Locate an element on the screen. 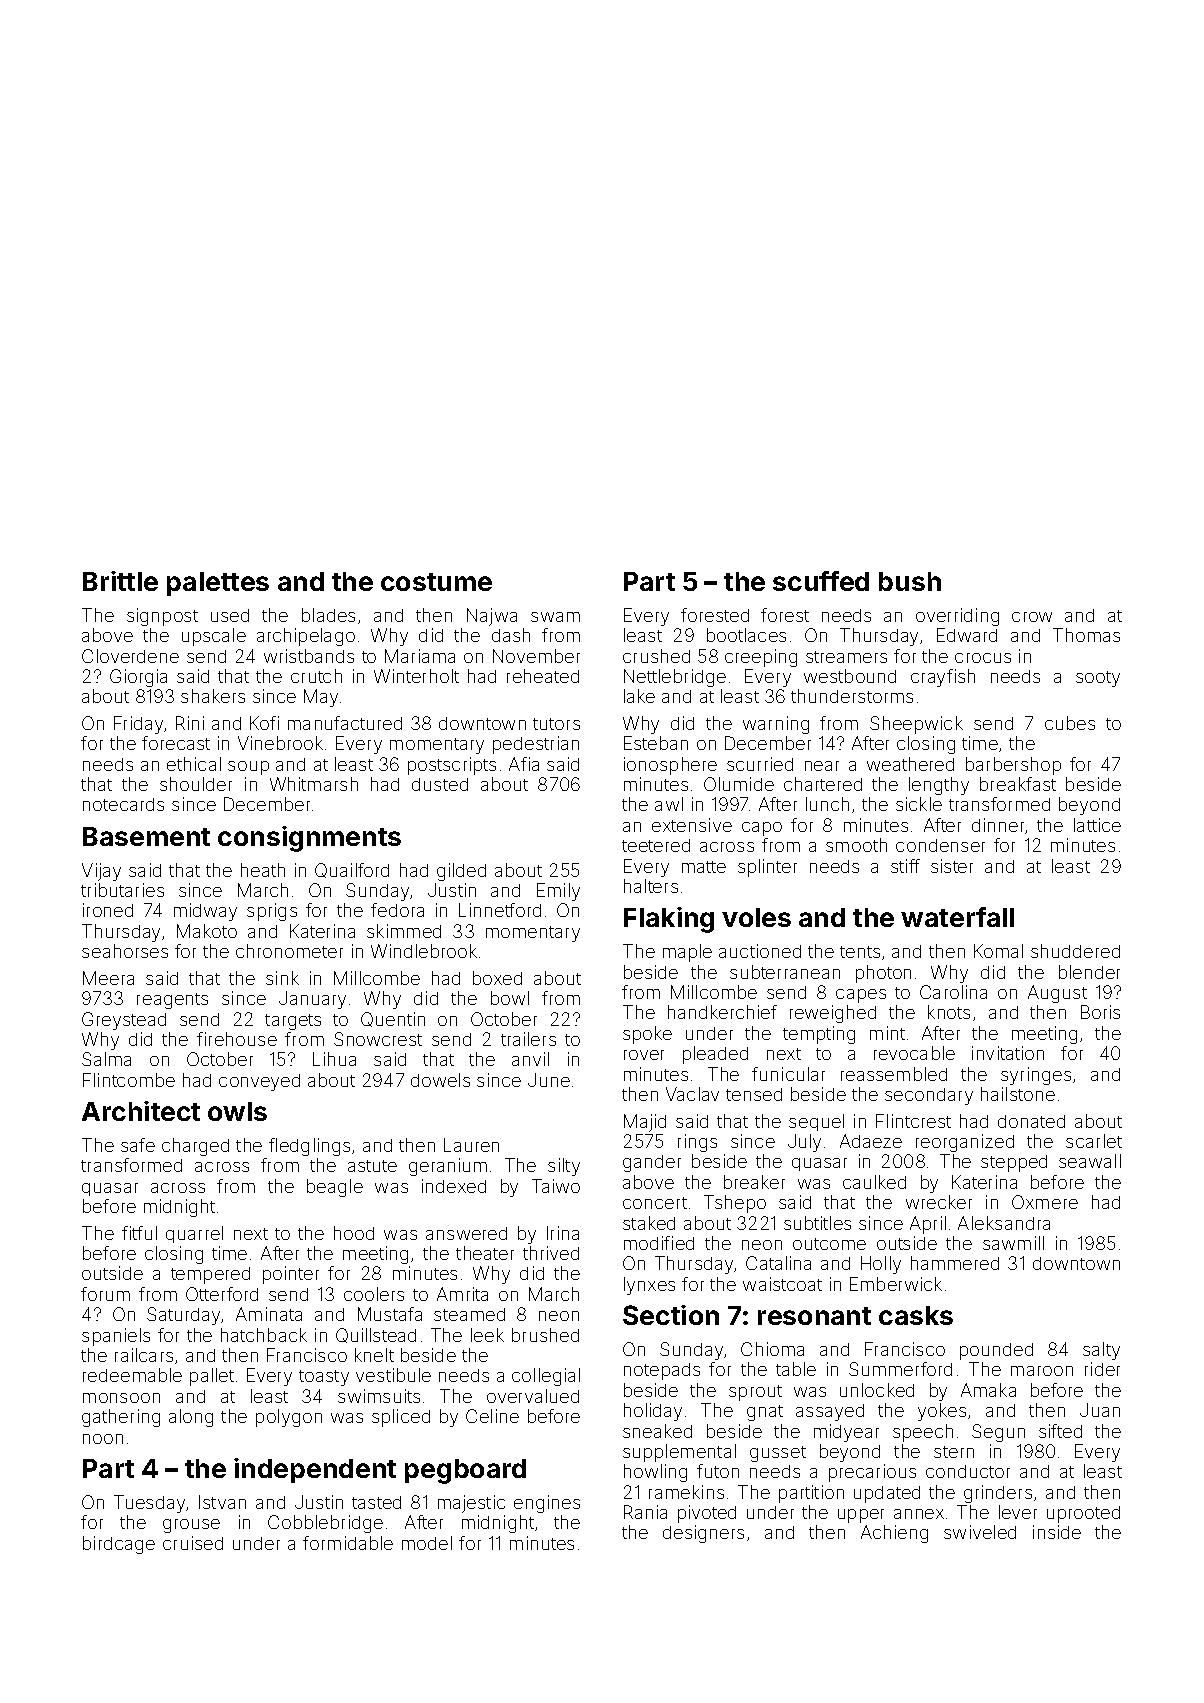 The width and height of the screenshot is (1204, 1703). noon is located at coordinates (103, 1439).
